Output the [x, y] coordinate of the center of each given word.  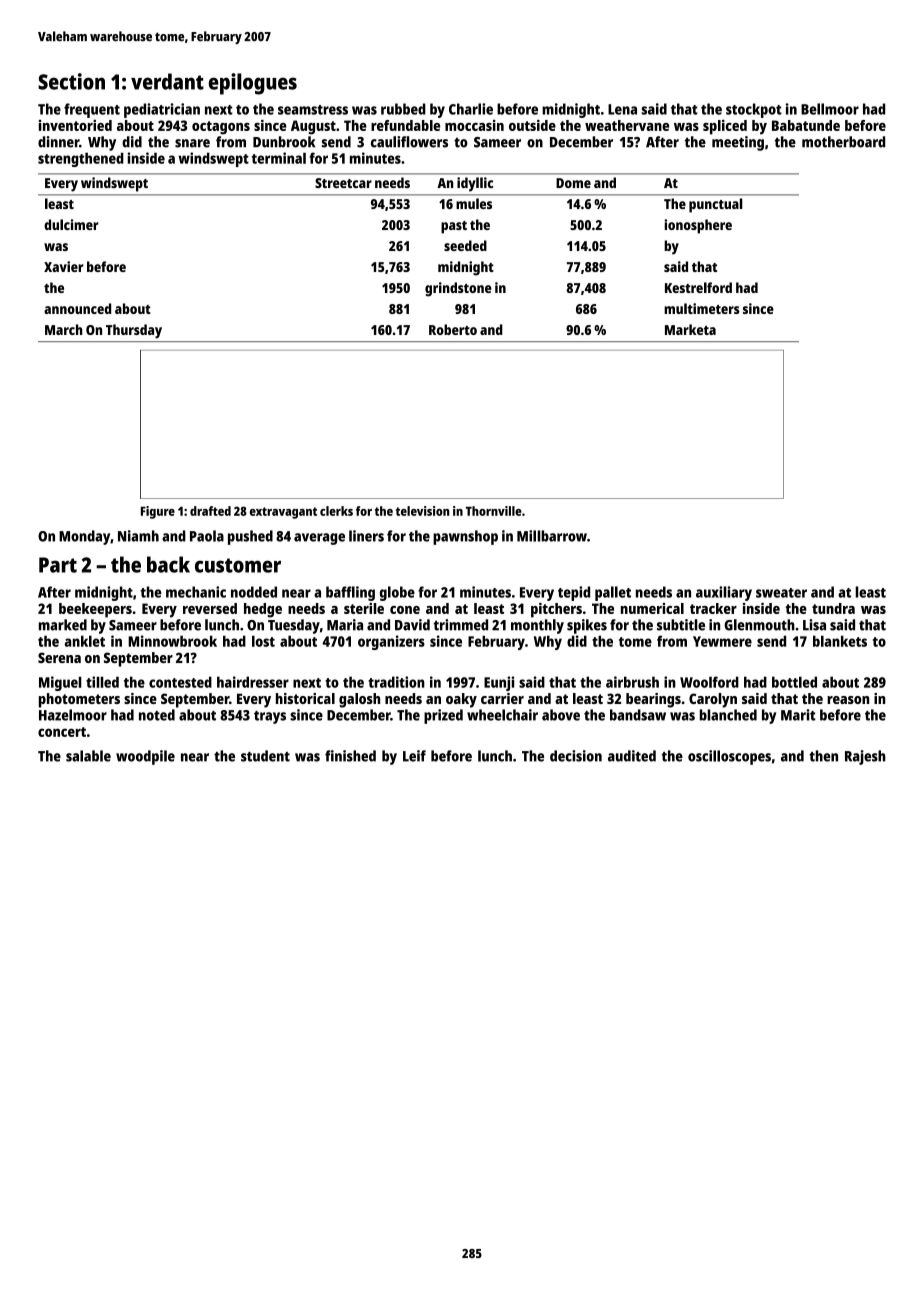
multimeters [702, 308]
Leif [414, 756]
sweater [781, 593]
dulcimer [71, 224]
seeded [465, 245]
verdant [167, 81]
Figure [158, 512]
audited [632, 756]
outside [532, 125]
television [422, 511]
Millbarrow [552, 536]
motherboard [843, 142]
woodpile [145, 757]
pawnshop [465, 537]
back [168, 564]
